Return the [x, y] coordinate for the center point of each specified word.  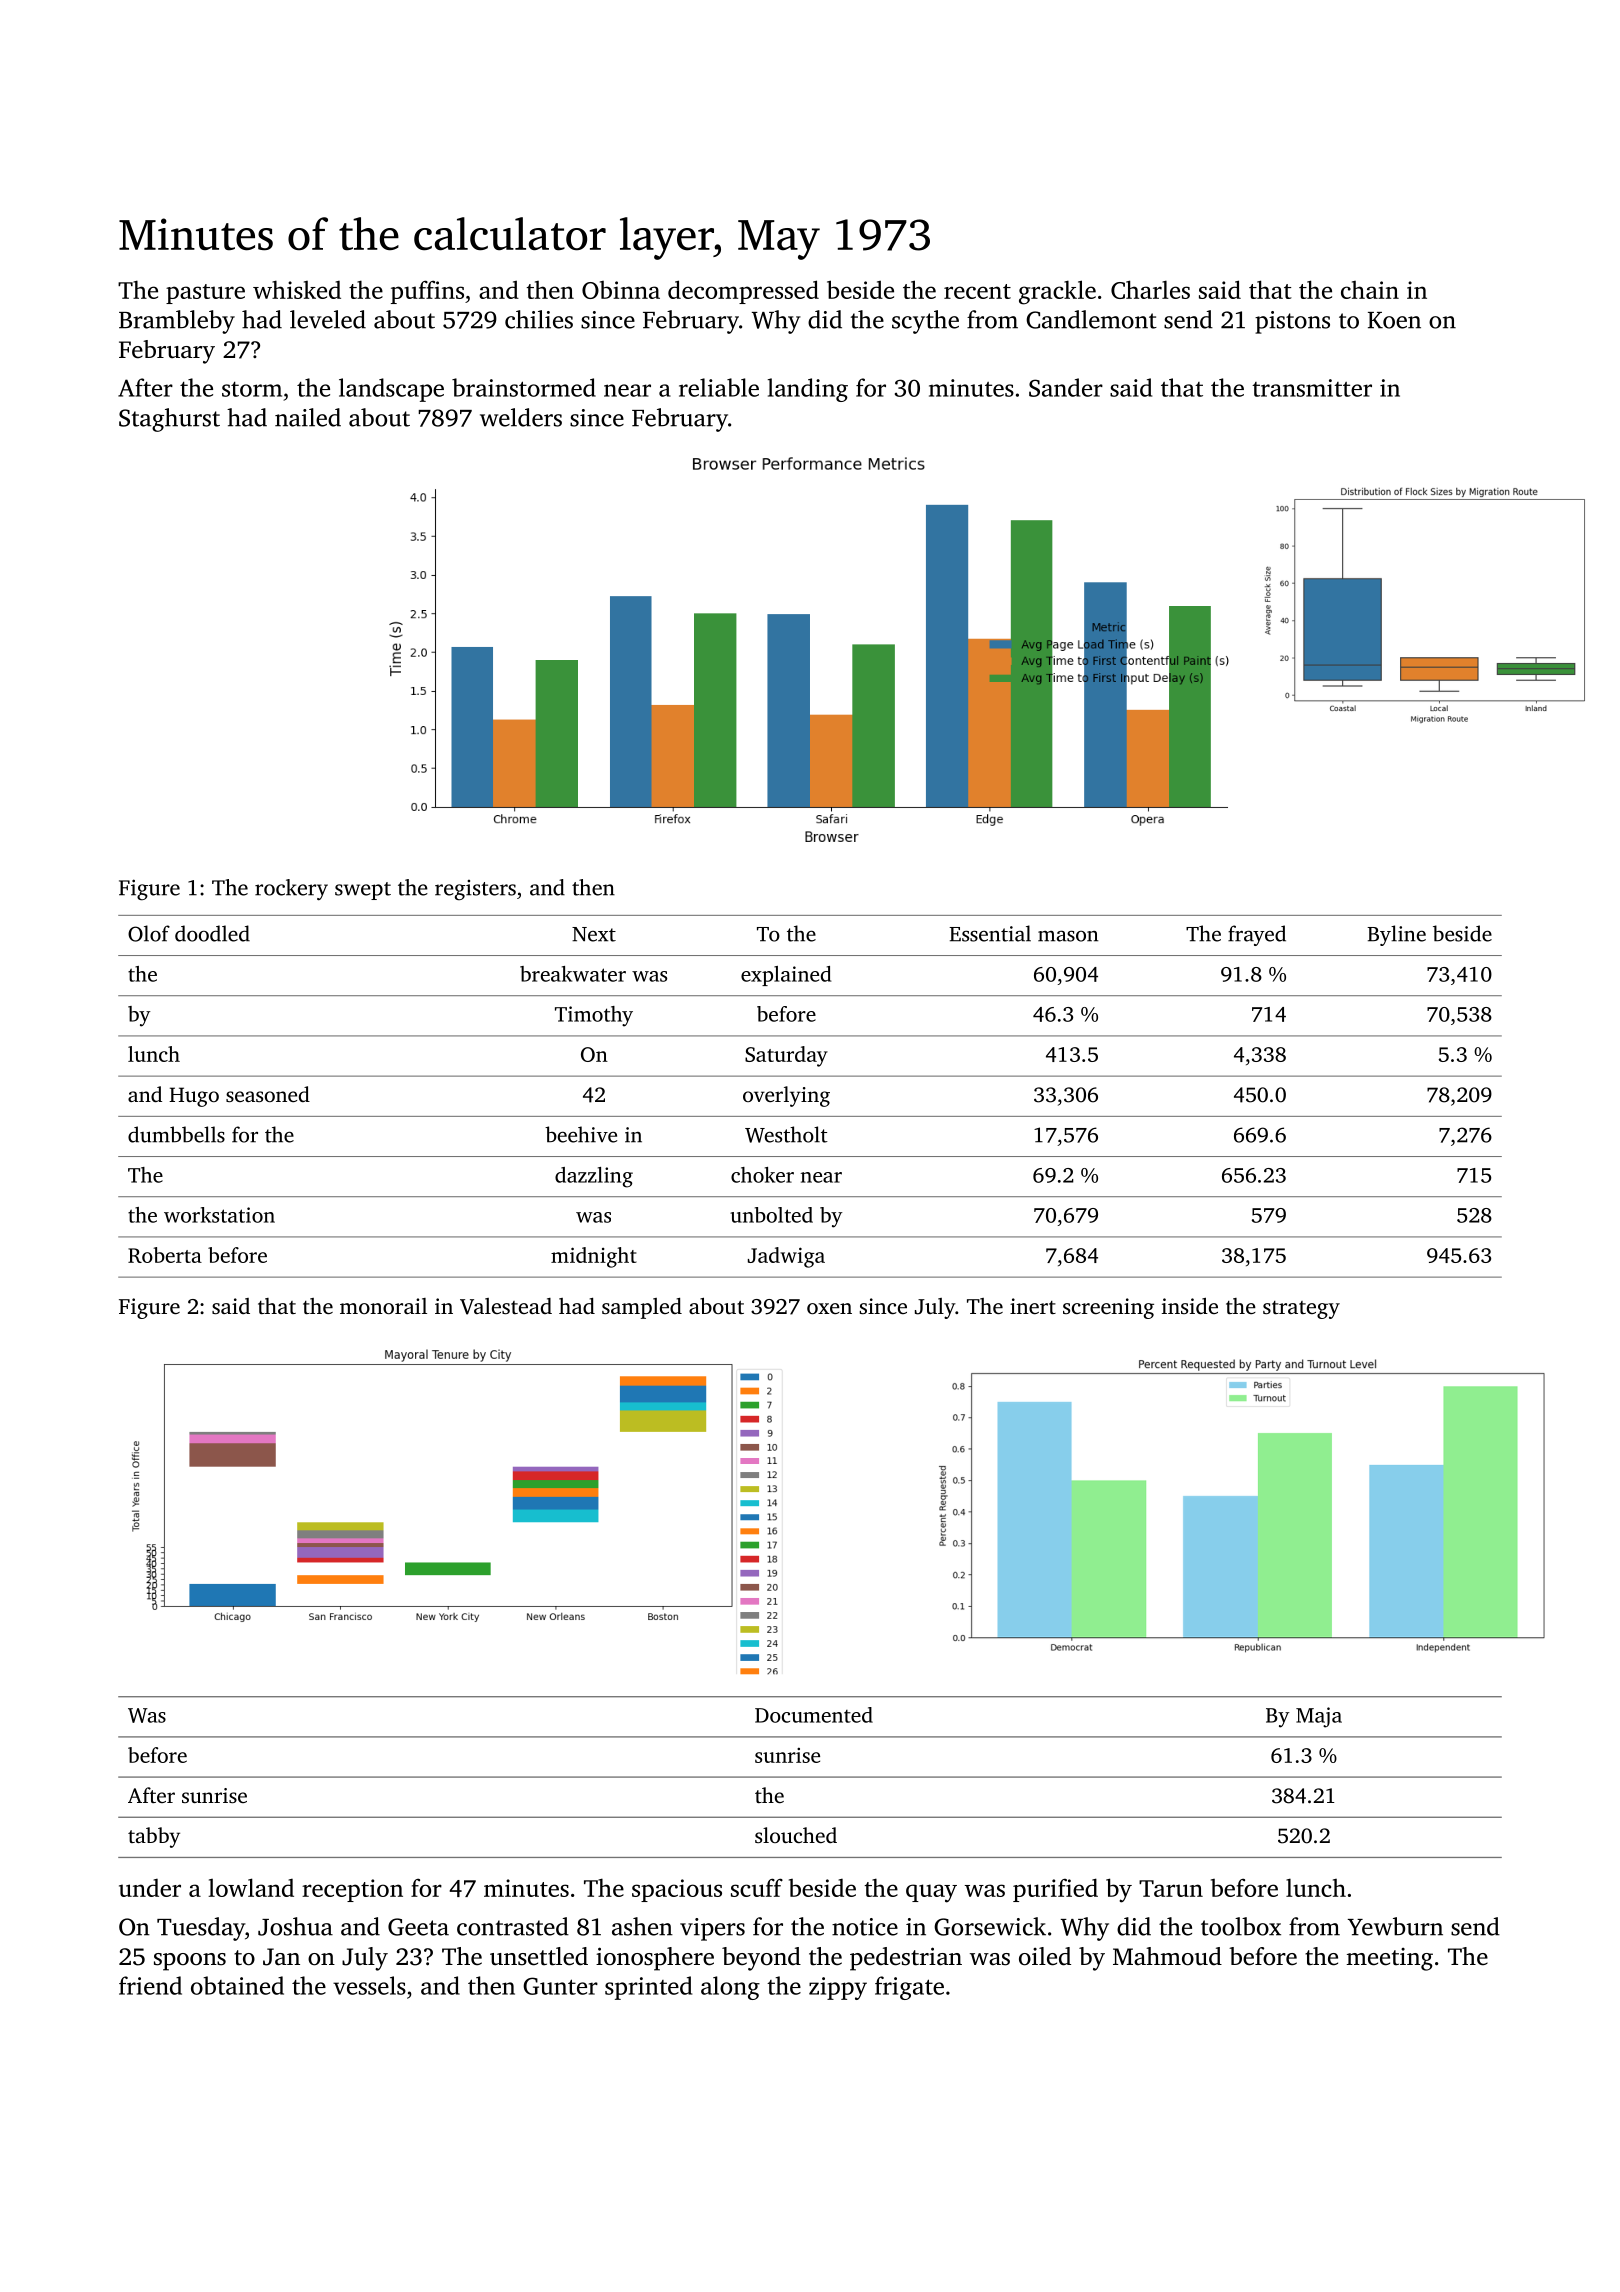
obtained [237, 1985]
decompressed [743, 292]
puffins [427, 292]
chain [1370, 290]
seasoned [268, 1094]
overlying [786, 1096]
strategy [1301, 1310]
